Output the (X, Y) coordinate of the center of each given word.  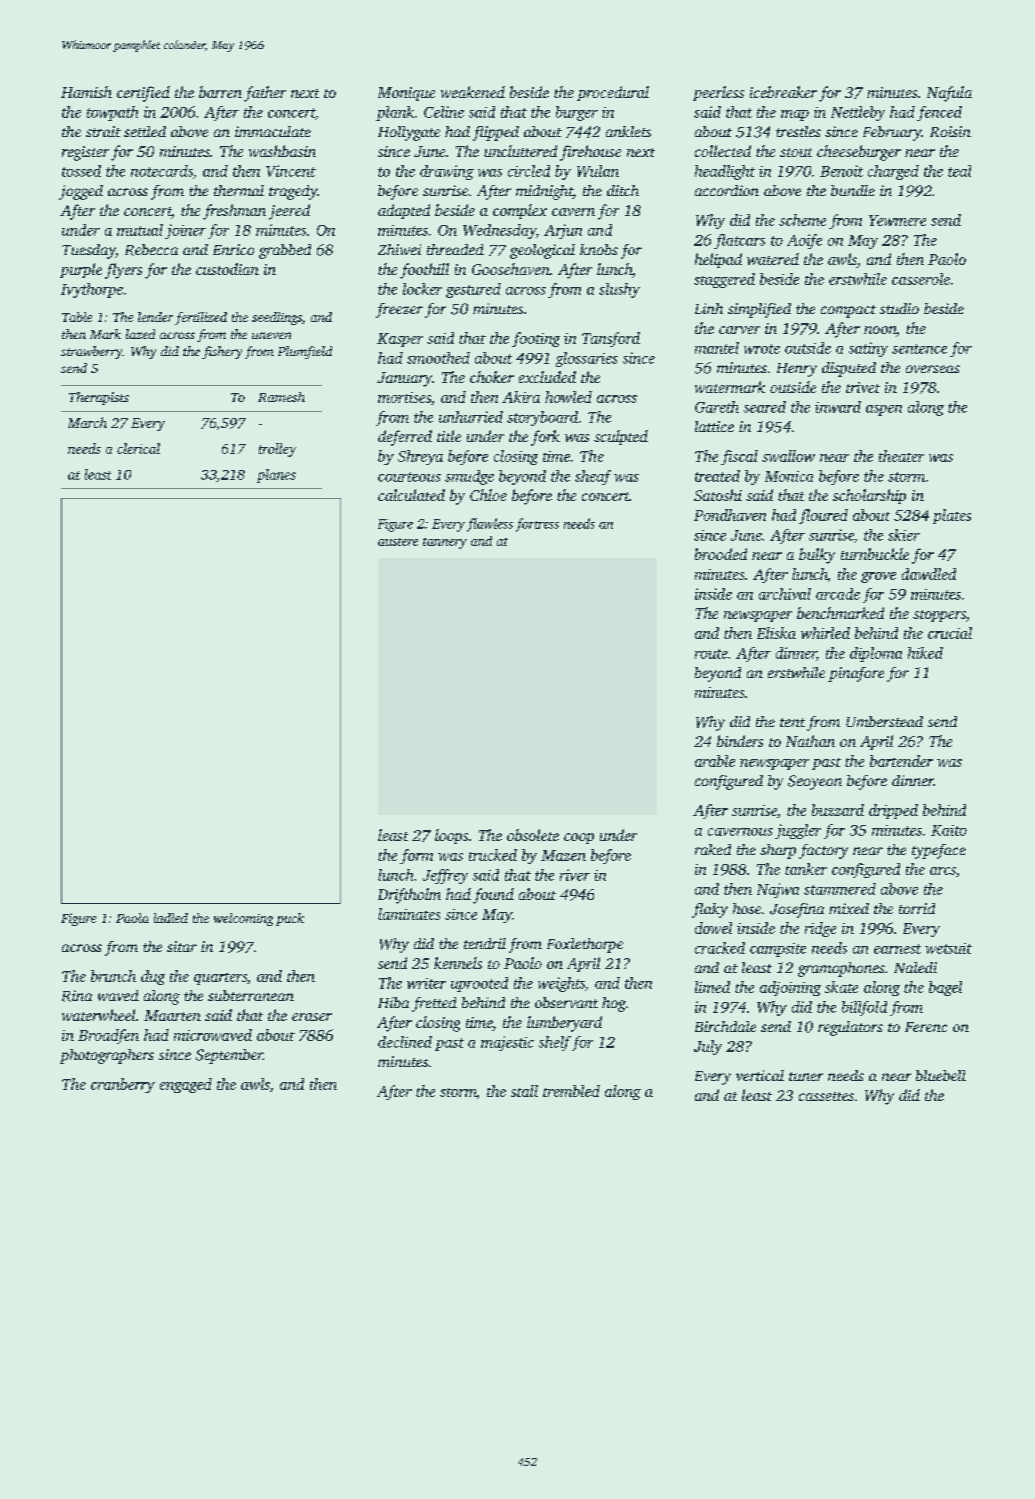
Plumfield (305, 352)
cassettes (826, 1096)
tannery (445, 543)
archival (785, 594)
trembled (571, 1091)
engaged (186, 1085)
